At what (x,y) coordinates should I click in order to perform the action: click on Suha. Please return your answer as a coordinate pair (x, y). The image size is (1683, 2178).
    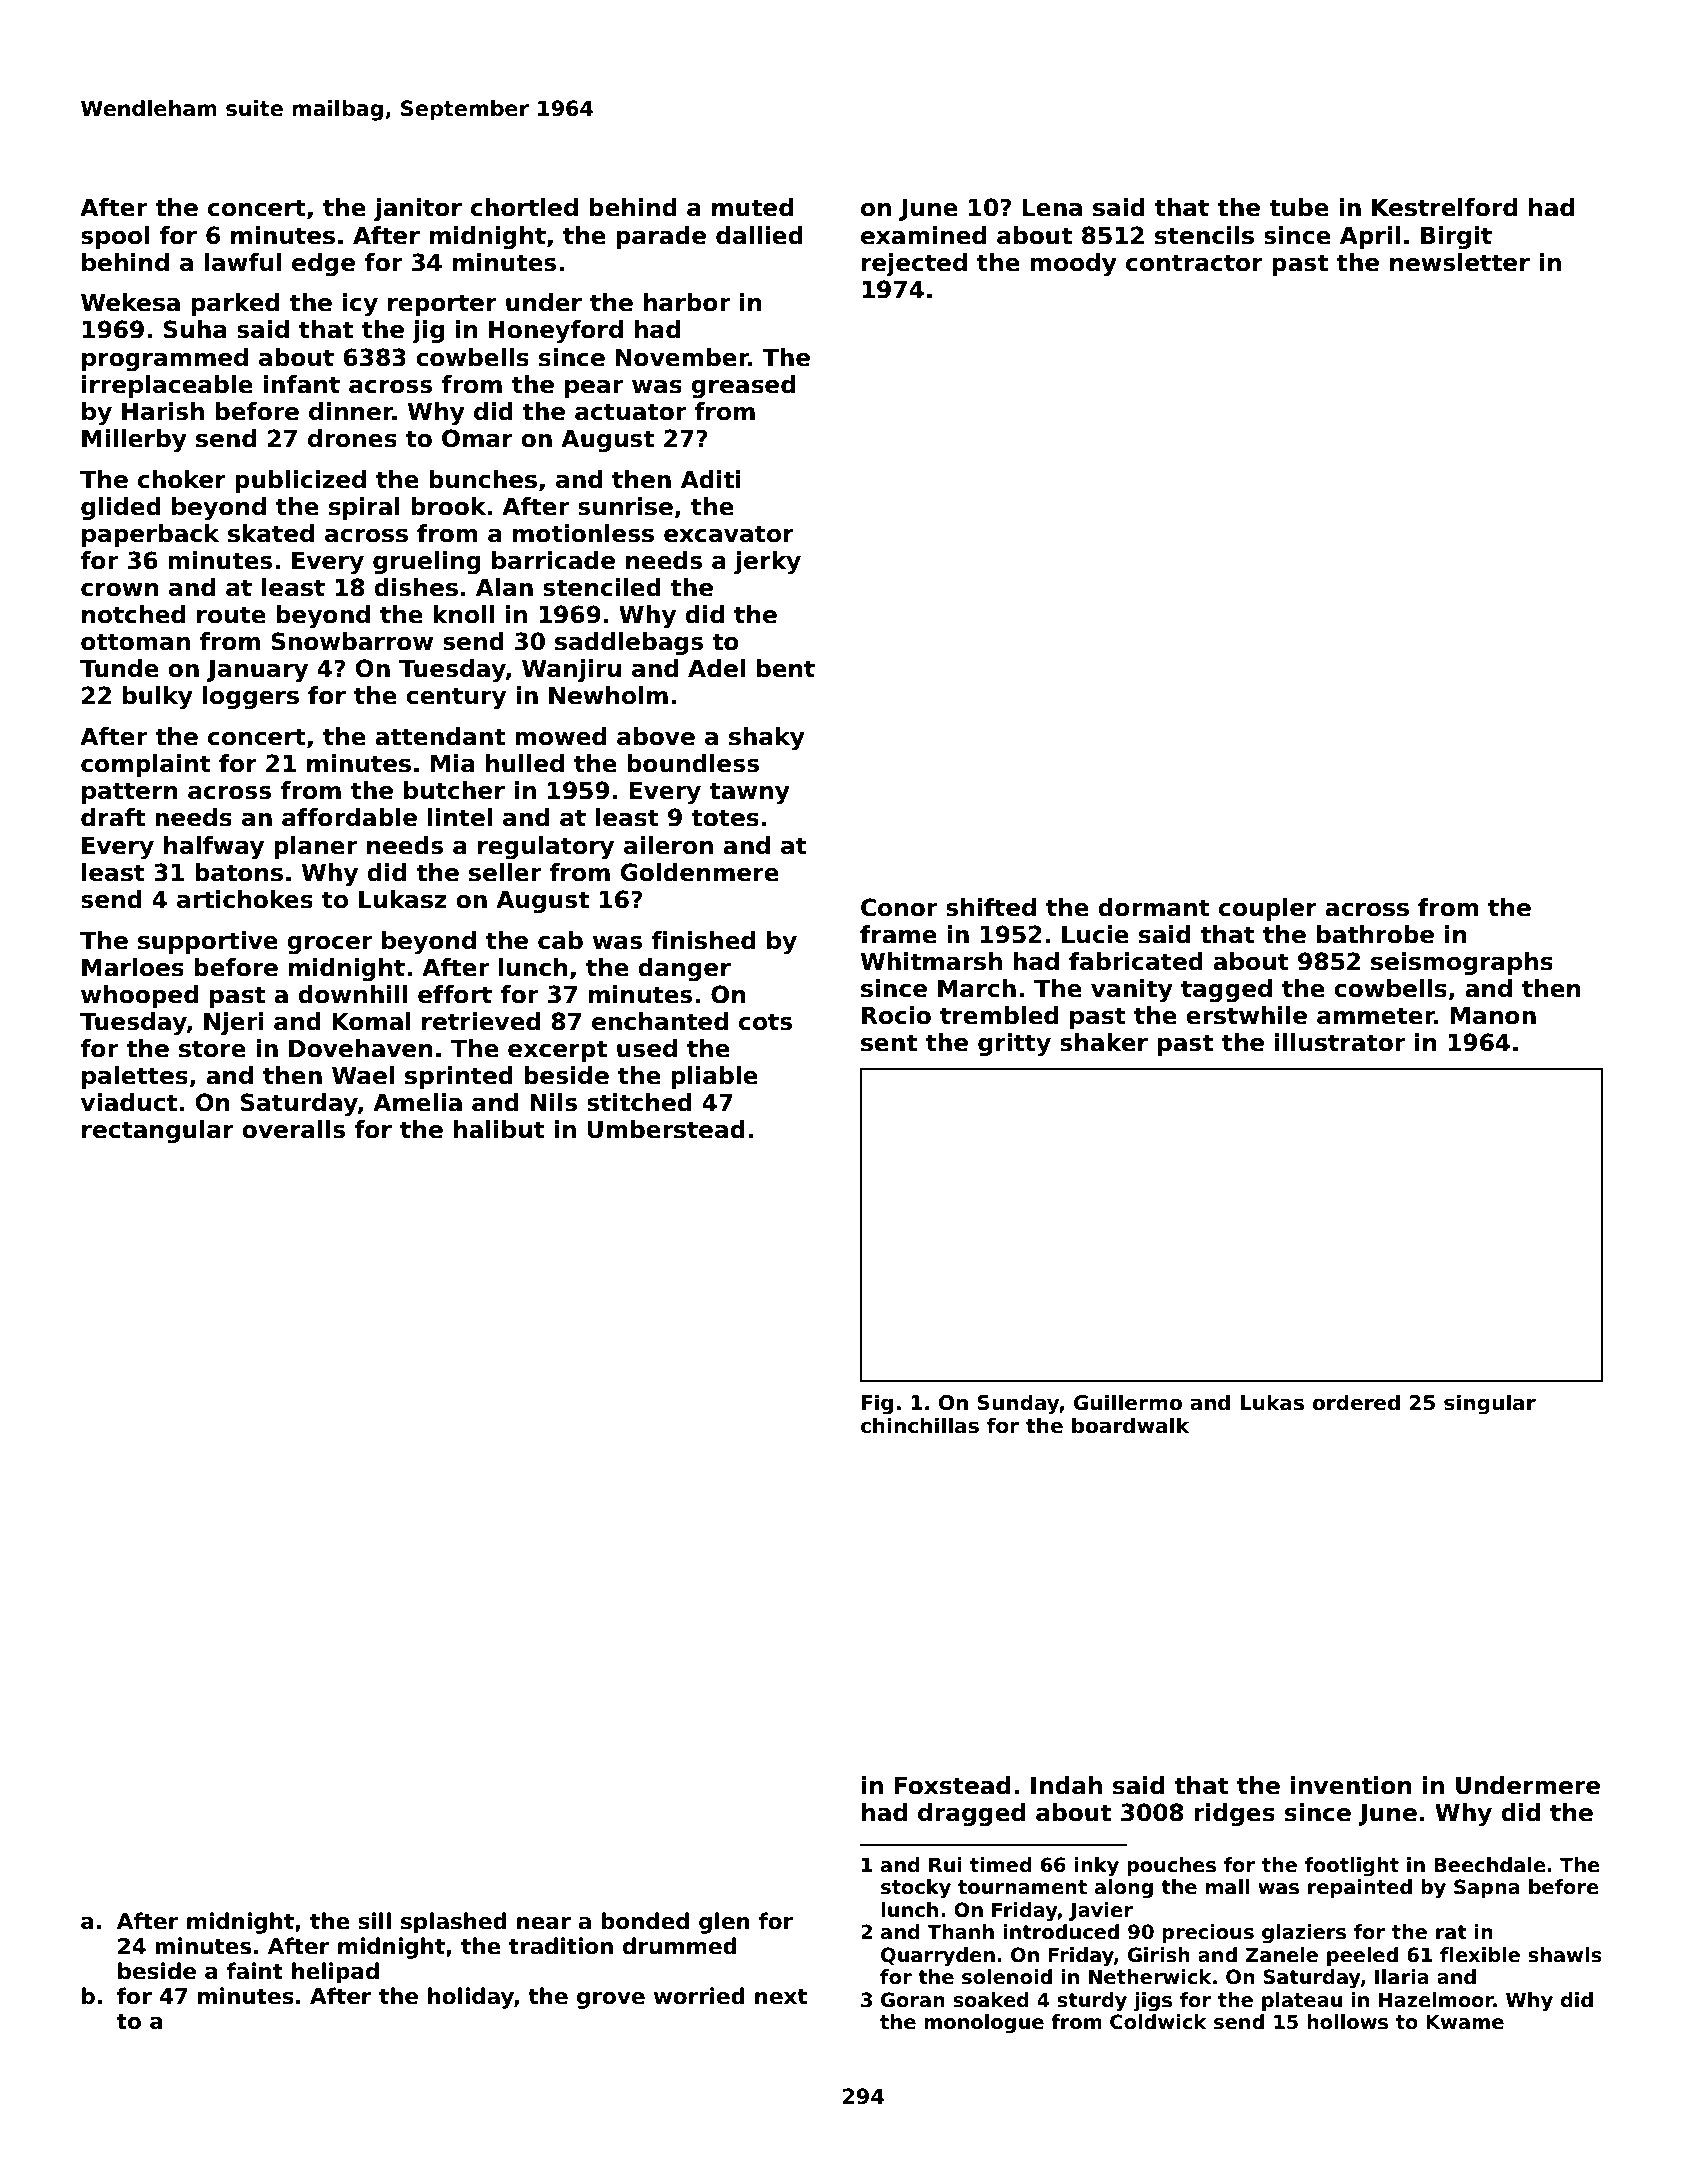
    Looking at the image, I should click on (195, 329).
